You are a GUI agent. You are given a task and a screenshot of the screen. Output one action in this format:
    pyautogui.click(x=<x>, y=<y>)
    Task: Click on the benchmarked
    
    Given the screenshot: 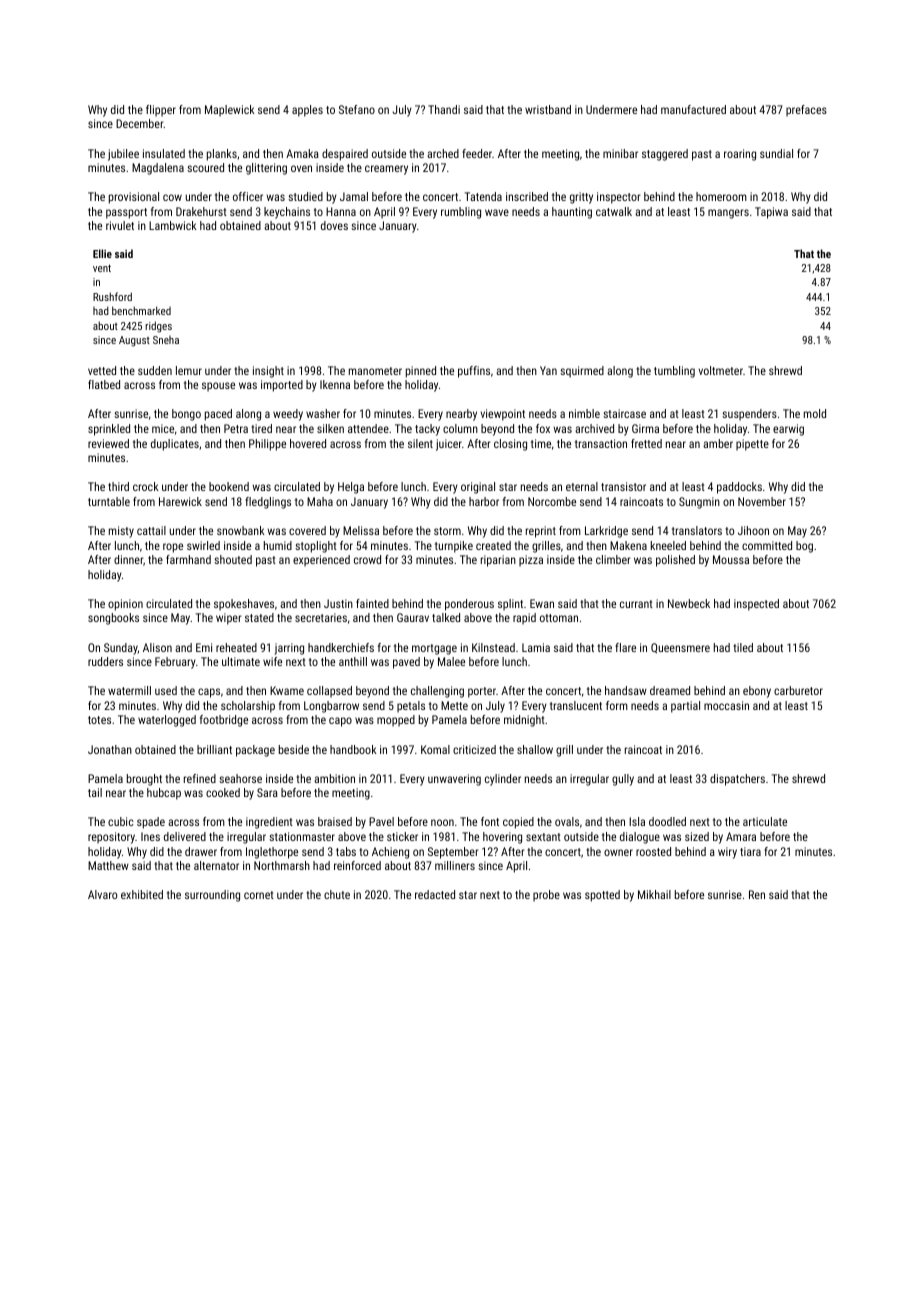 What is the action you would take?
    pyautogui.click(x=141, y=310)
